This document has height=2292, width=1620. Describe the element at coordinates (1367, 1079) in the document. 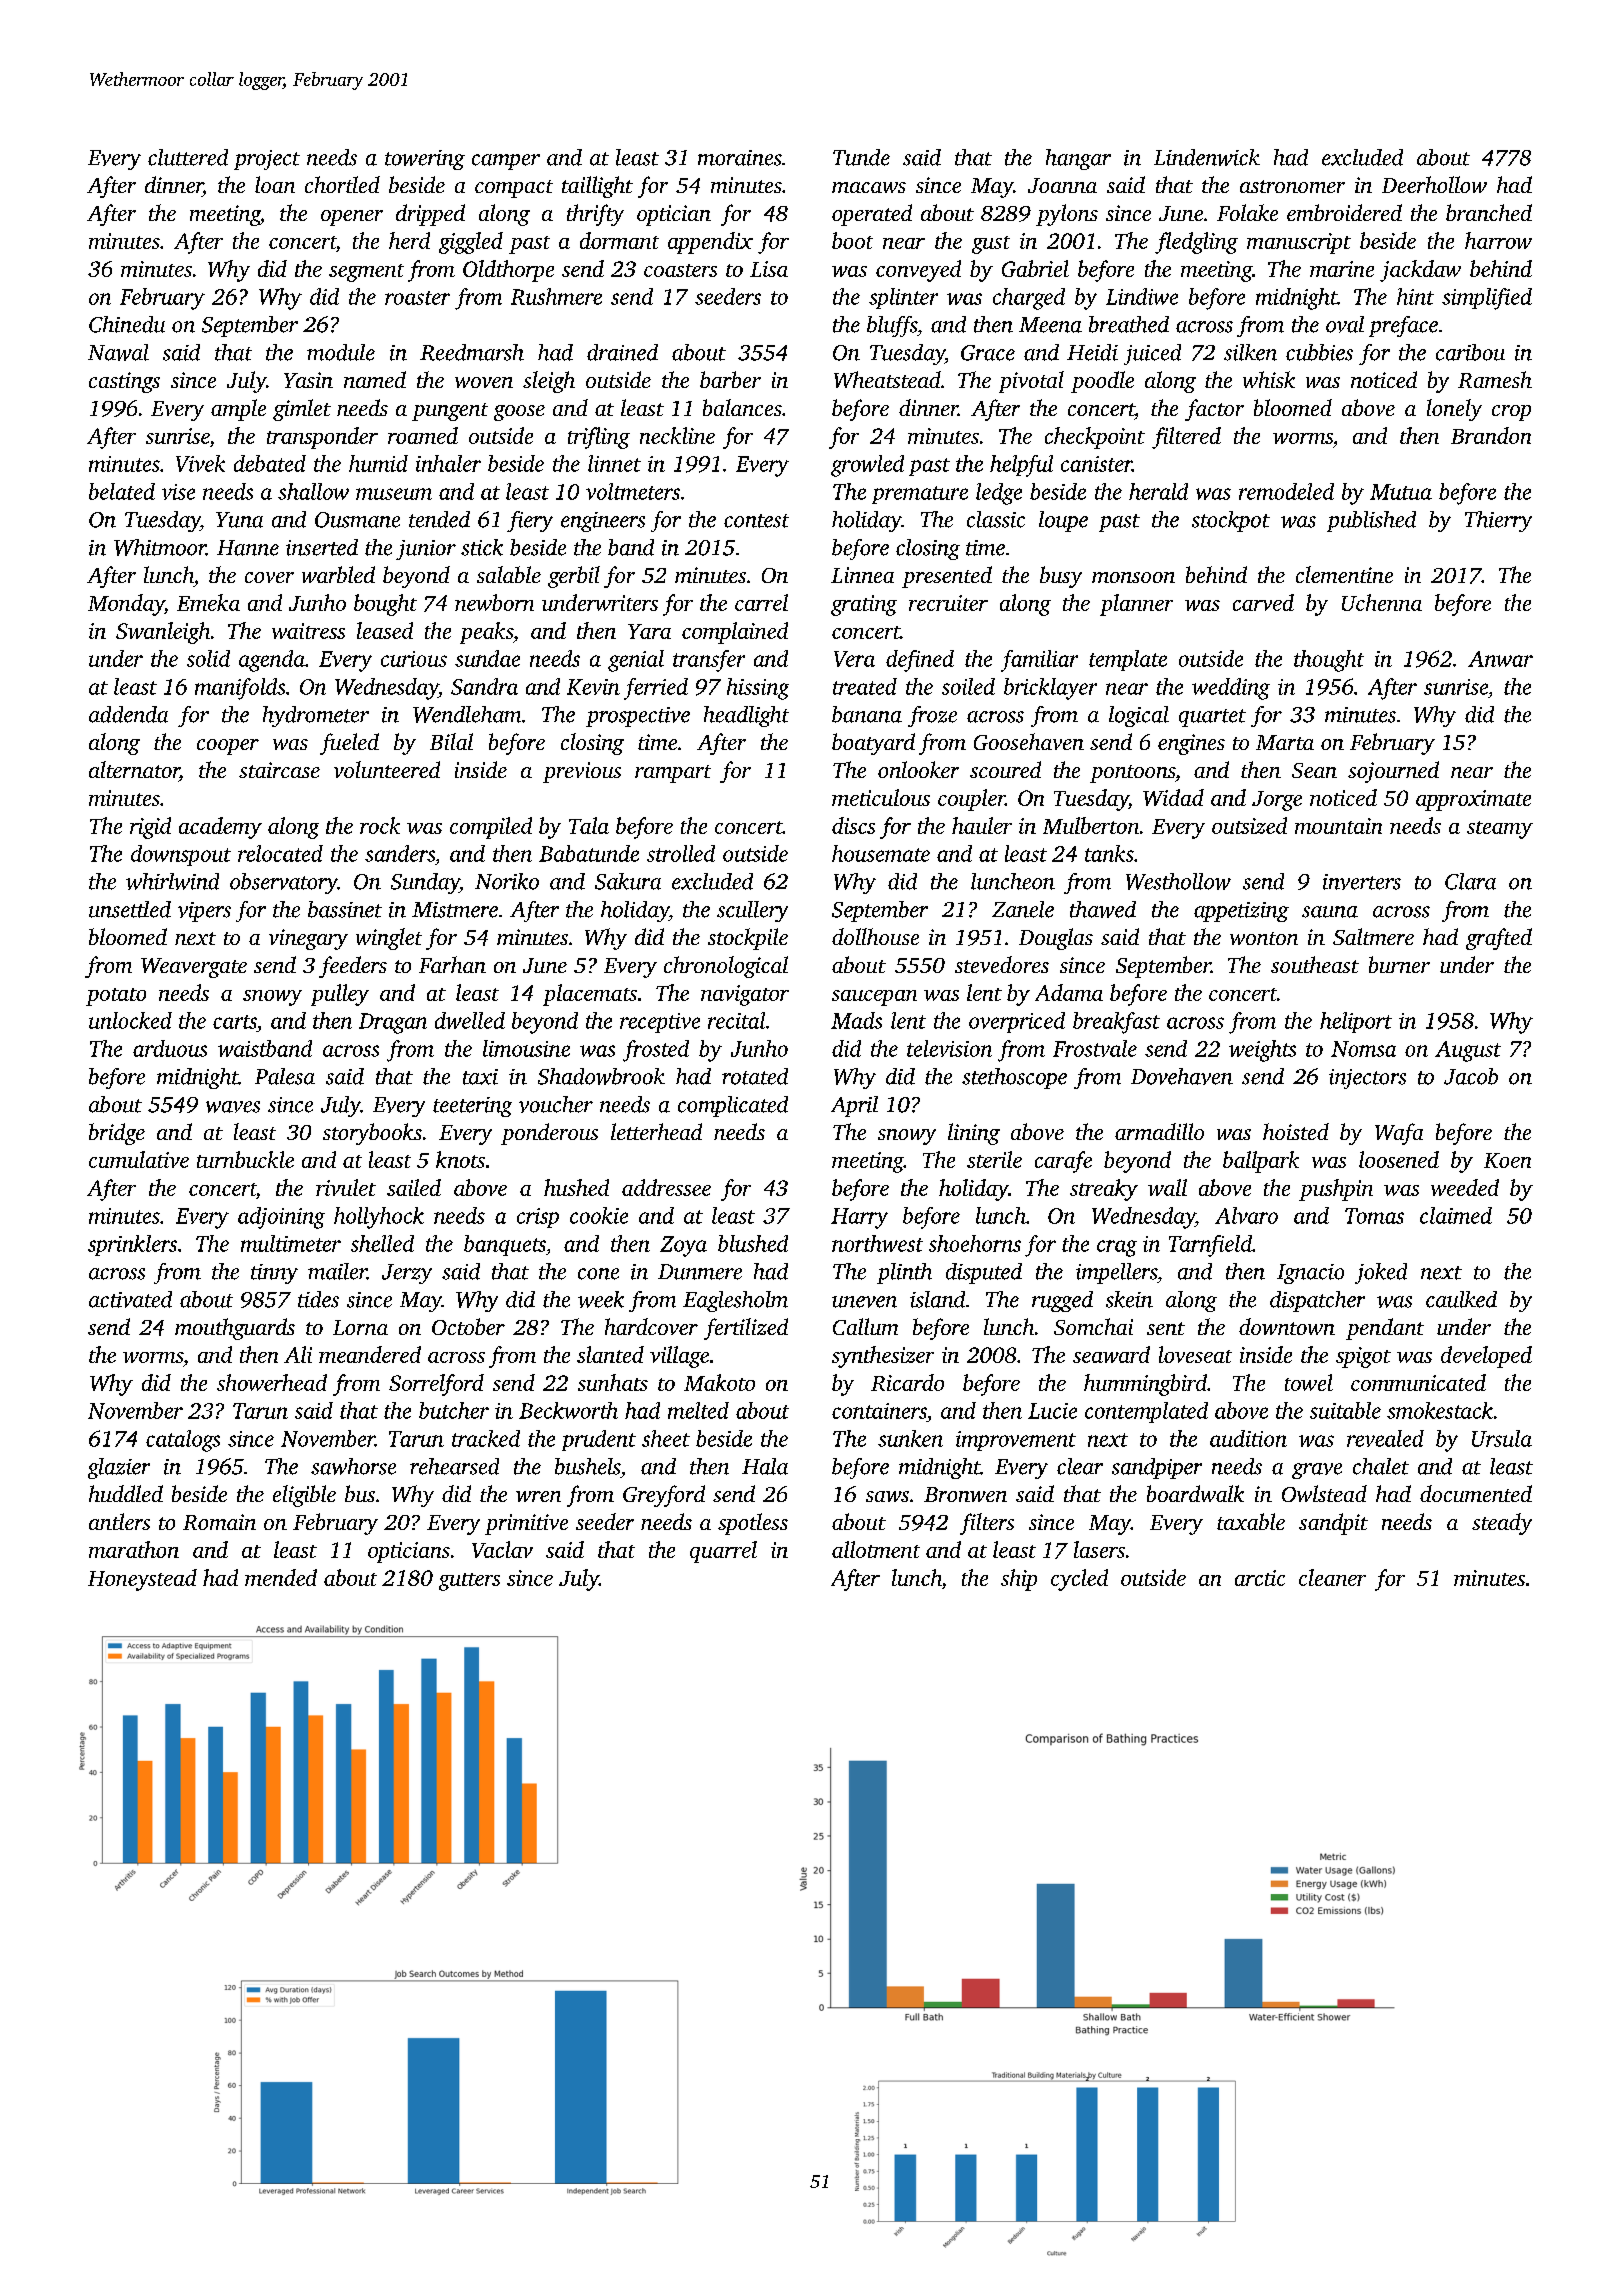

I see `injectors` at that location.
